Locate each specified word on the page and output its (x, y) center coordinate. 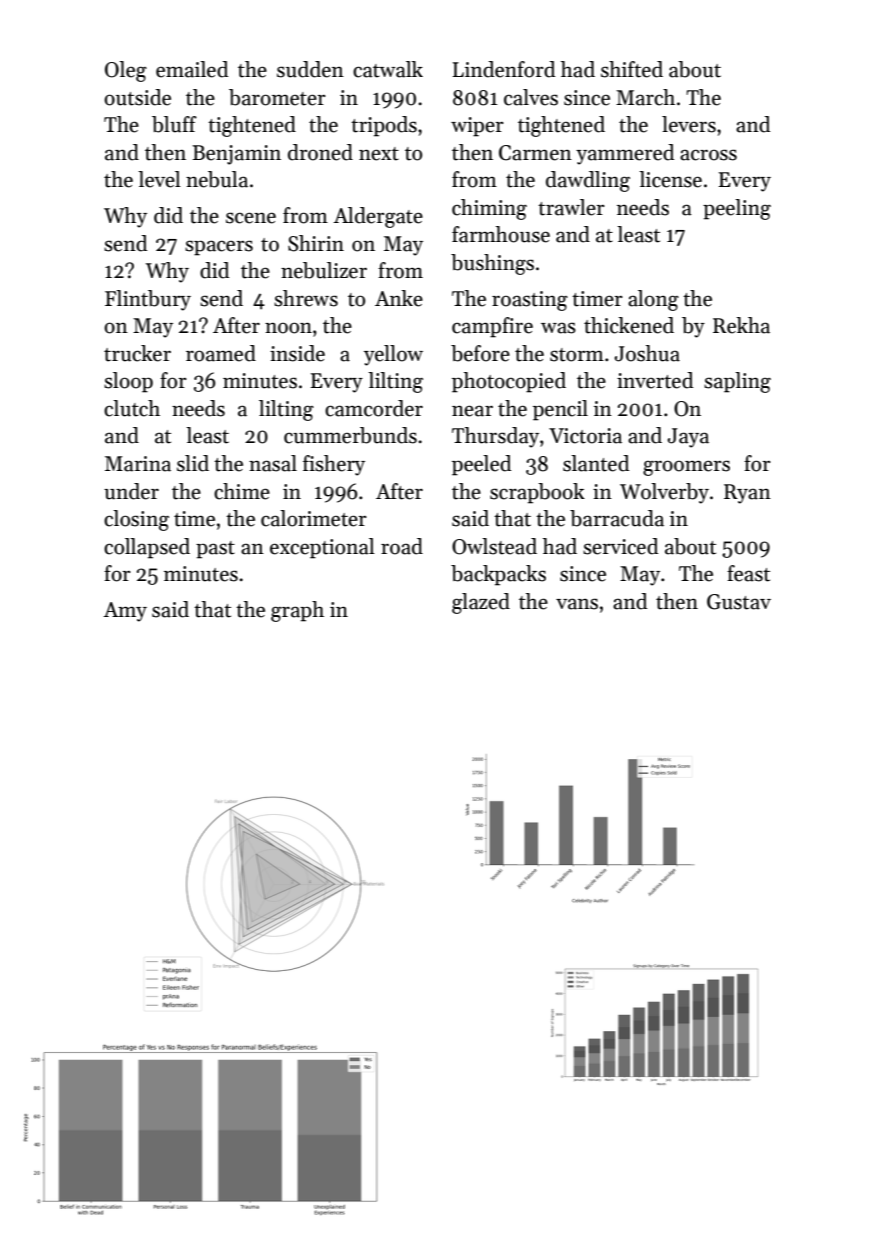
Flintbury (148, 300)
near (472, 411)
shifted (632, 69)
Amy (125, 612)
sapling (737, 382)
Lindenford (504, 69)
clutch (132, 408)
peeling (737, 209)
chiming (489, 209)
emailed (192, 69)
